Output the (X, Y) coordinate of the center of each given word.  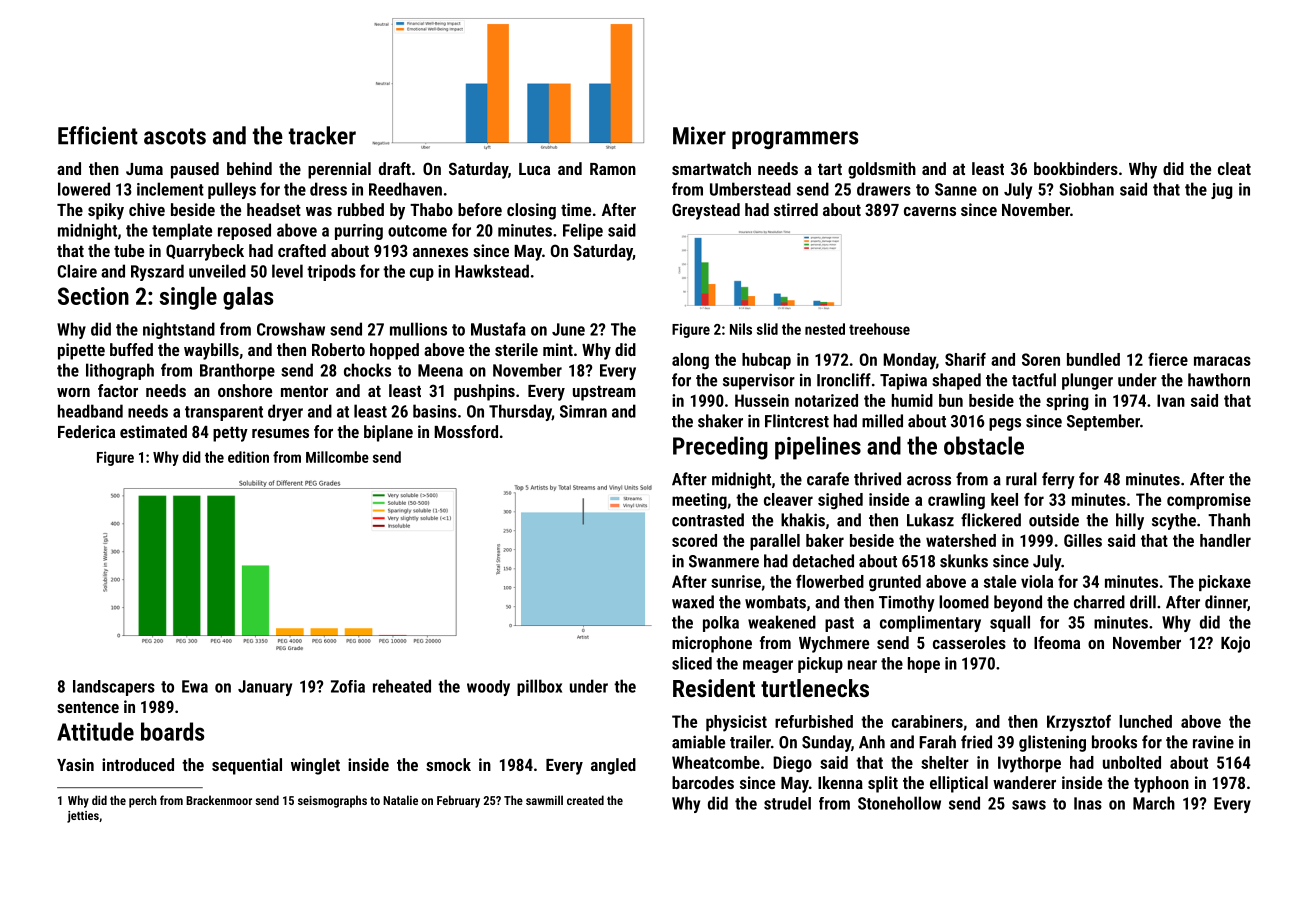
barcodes (703, 782)
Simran (583, 411)
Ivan (1171, 400)
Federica (86, 431)
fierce (1168, 359)
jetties (83, 817)
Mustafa (498, 329)
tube (129, 250)
